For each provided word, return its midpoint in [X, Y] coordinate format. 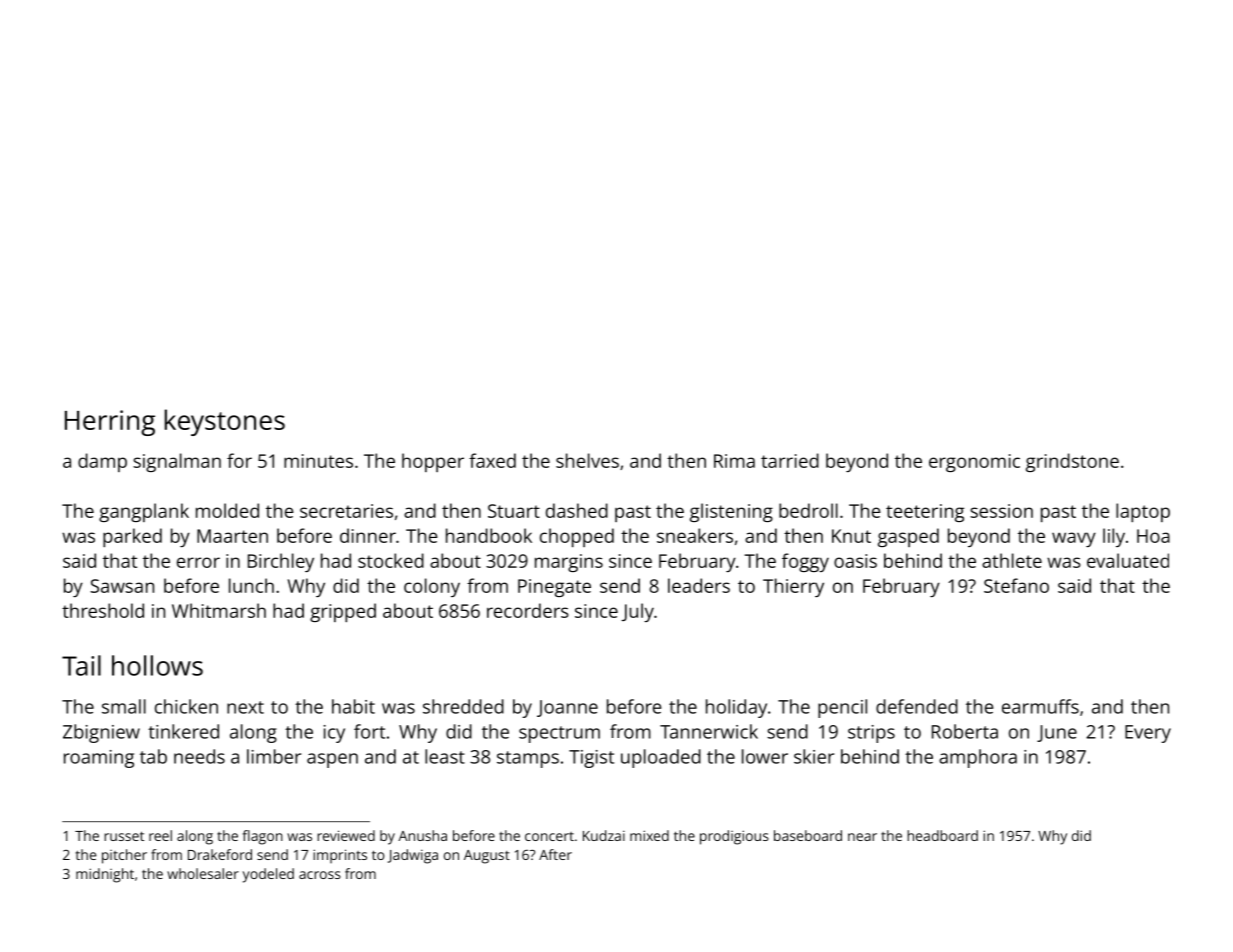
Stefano [1016, 585]
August [487, 857]
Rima [734, 461]
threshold [103, 610]
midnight [105, 875]
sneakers [695, 535]
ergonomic [974, 463]
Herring [110, 423]
